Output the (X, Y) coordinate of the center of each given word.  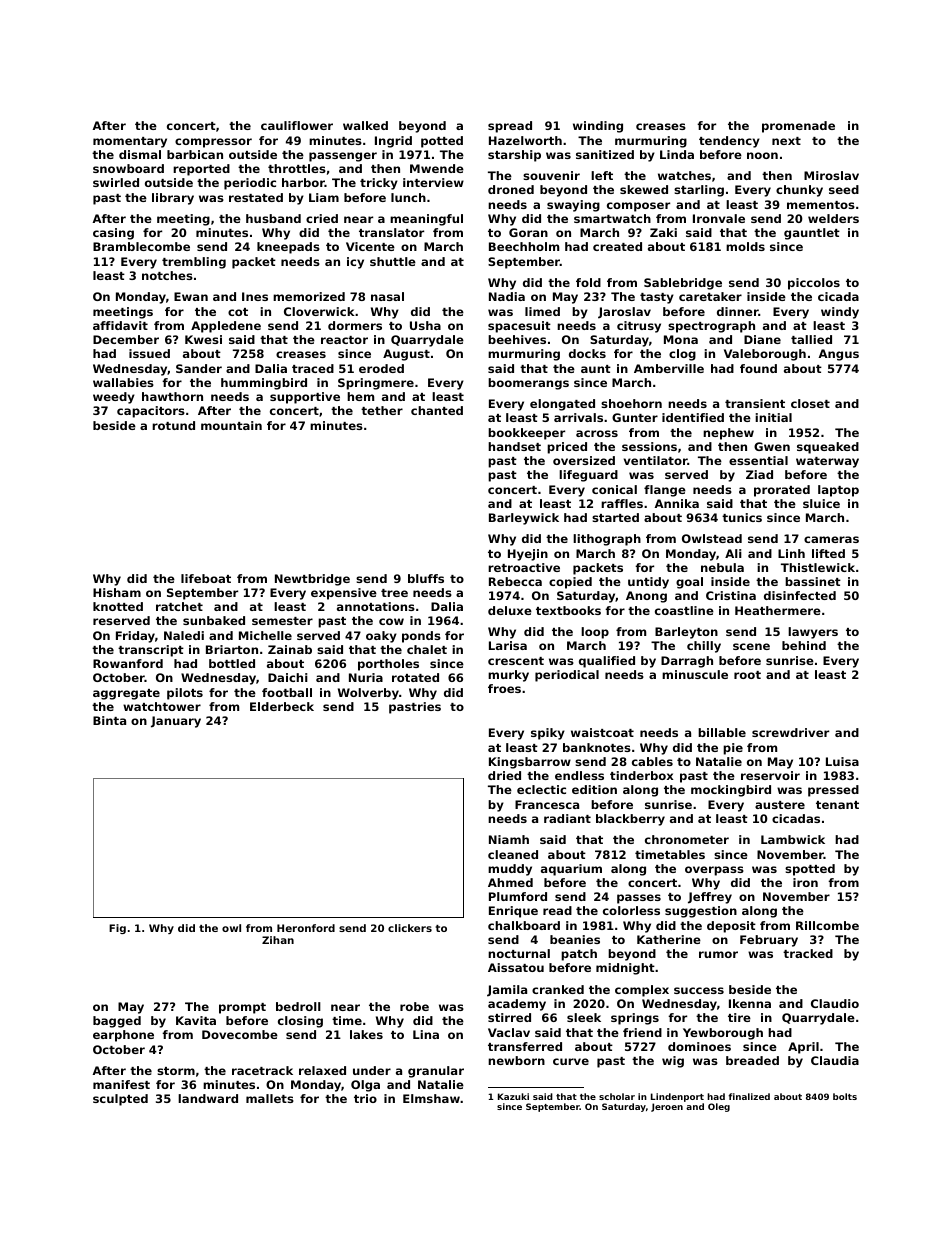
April (803, 1048)
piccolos (814, 284)
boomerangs (528, 384)
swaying (573, 206)
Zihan (278, 940)
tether (382, 410)
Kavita (196, 1020)
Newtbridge (312, 580)
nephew (728, 434)
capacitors (151, 412)
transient (755, 403)
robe (414, 1006)
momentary (130, 142)
